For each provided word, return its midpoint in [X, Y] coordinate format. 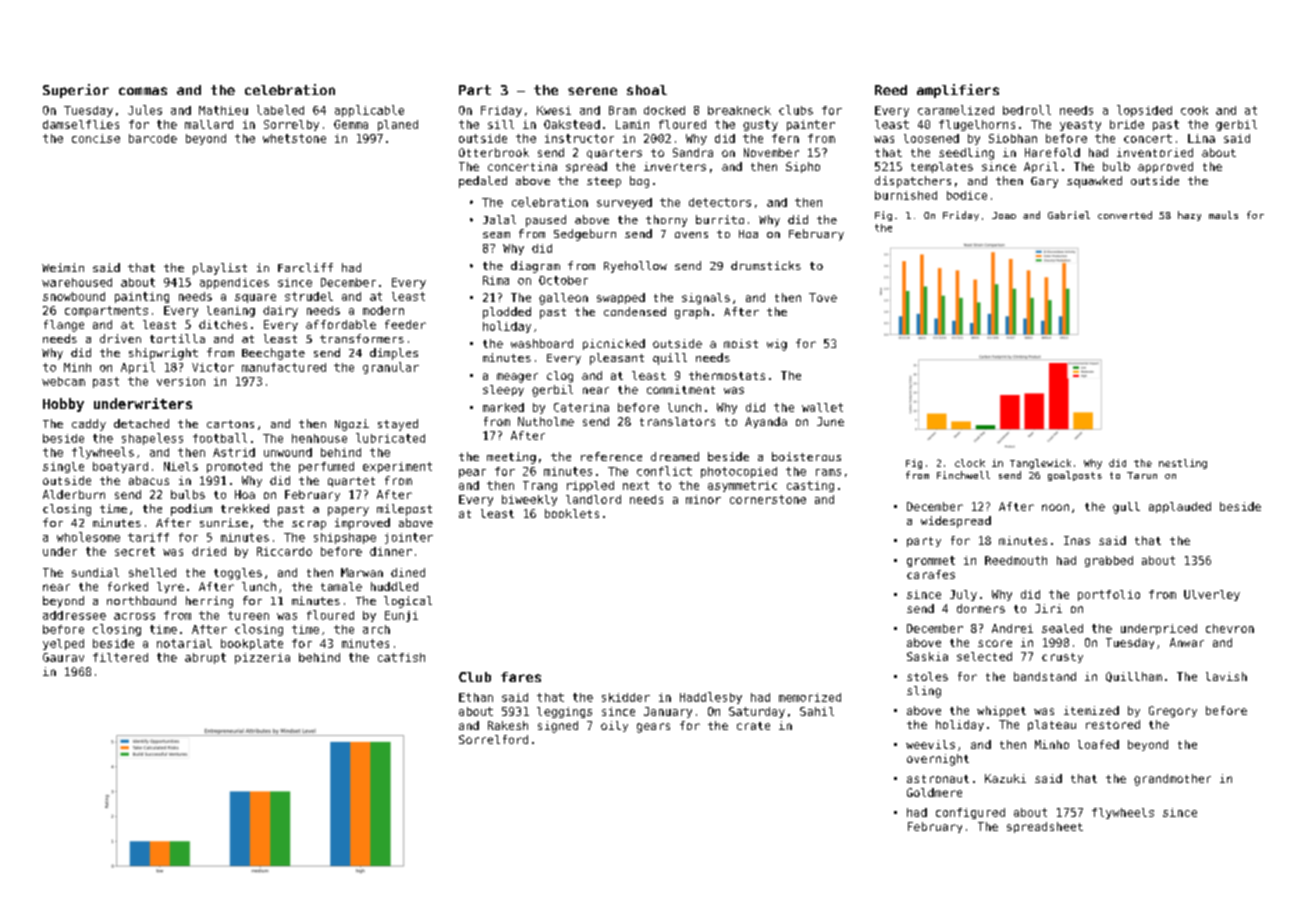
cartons [230, 424]
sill [501, 124]
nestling [1183, 464]
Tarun [1142, 475]
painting [142, 297]
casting [810, 486]
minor [703, 499]
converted [1125, 215]
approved [1165, 167]
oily [614, 726]
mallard [209, 124]
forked [128, 586]
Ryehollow [635, 267]
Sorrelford [493, 739]
